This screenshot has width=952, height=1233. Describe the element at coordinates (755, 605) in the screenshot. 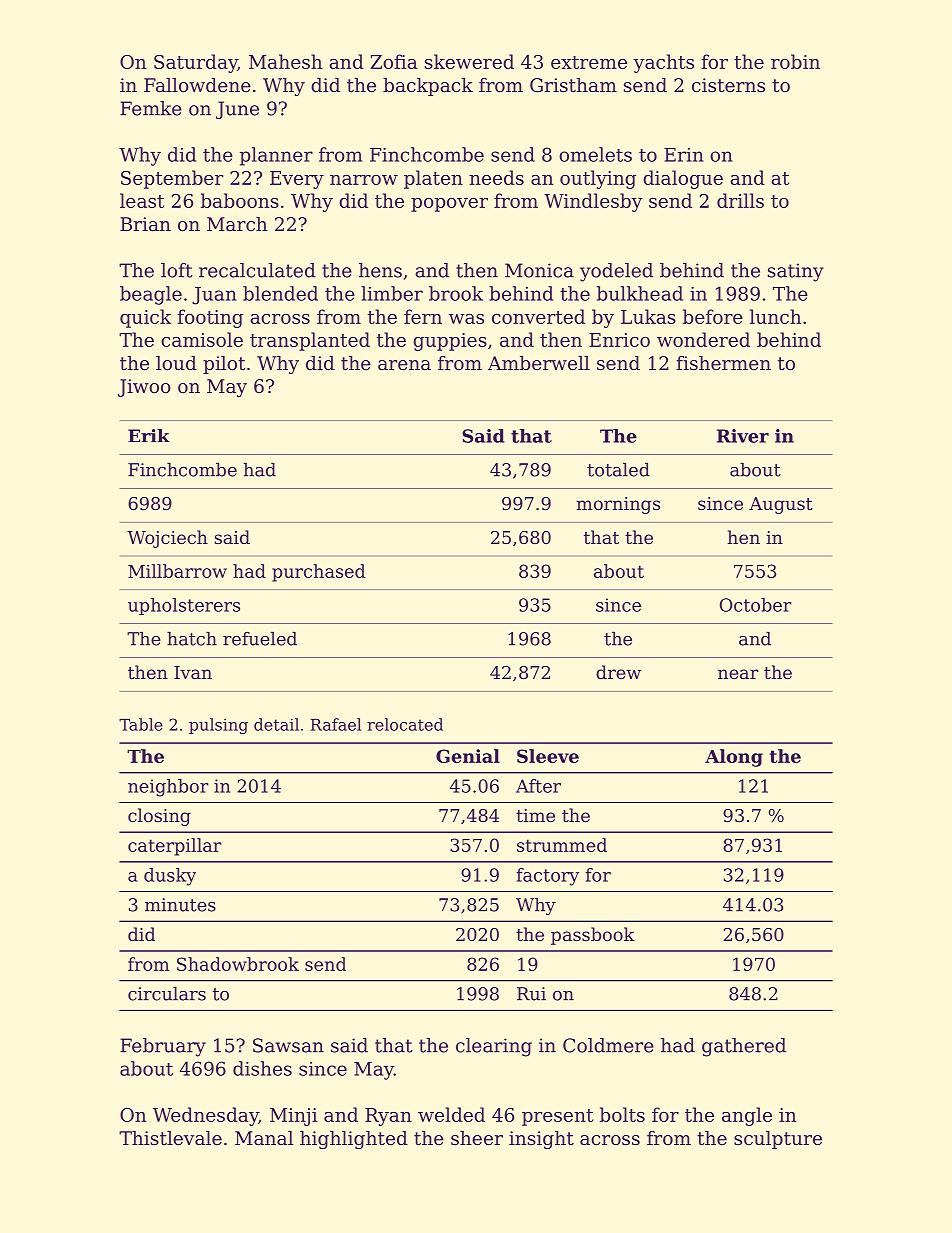

I see `October` at that location.
